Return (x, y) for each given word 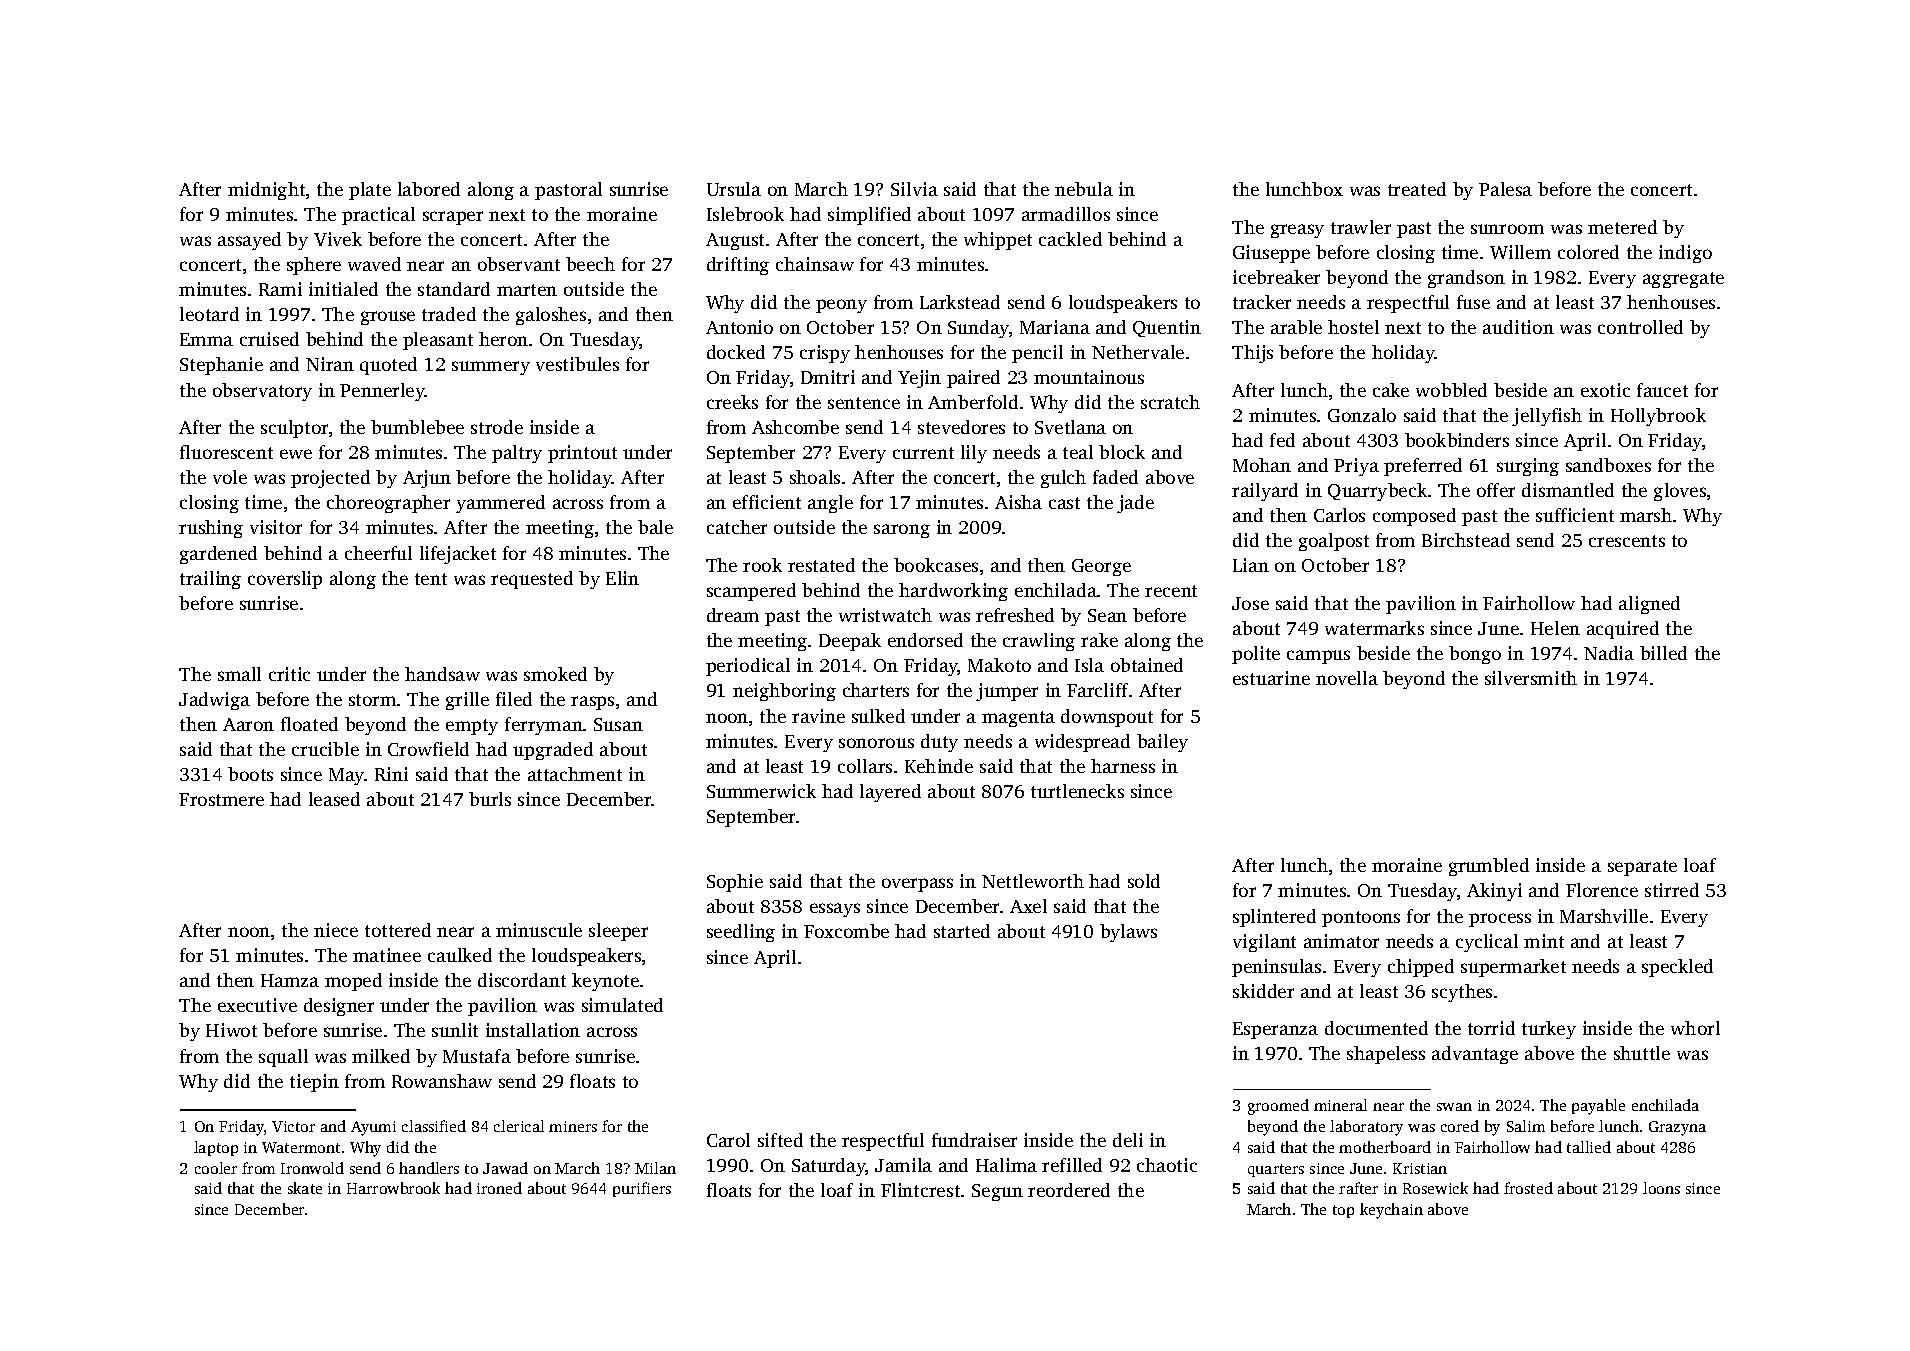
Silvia (914, 189)
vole (230, 477)
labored (429, 189)
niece (336, 930)
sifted (780, 1140)
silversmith (1531, 678)
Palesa (1505, 189)
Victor (293, 1126)
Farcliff (1097, 690)
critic (289, 674)
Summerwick (761, 791)
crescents (1627, 541)
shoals (815, 477)
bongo (1475, 655)
